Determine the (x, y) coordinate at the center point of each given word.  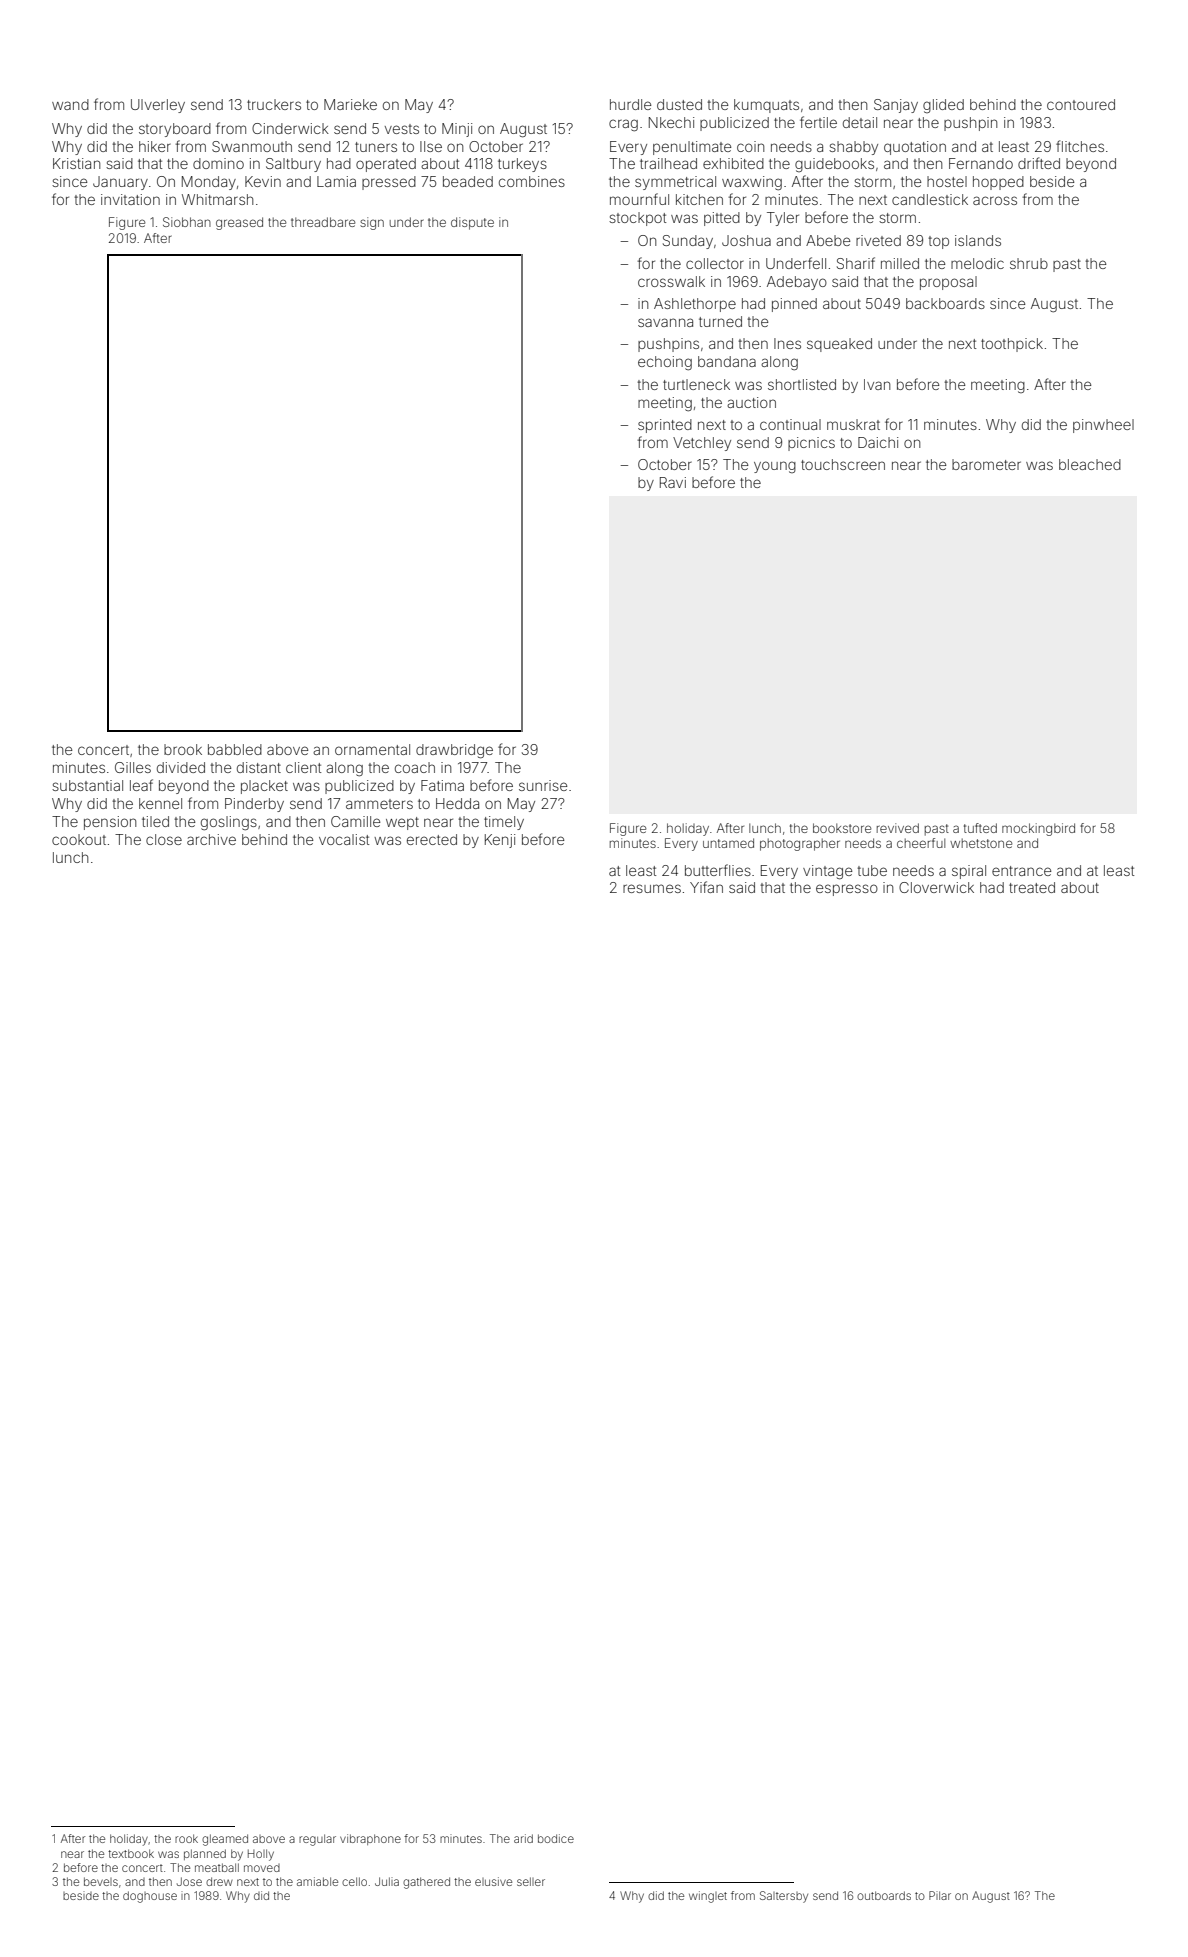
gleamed (225, 1840)
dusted (679, 104)
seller (531, 1881)
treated (1032, 887)
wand (70, 104)
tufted (980, 828)
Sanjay (896, 106)
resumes (652, 888)
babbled (235, 749)
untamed (728, 843)
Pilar (940, 1895)
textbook (131, 1853)
